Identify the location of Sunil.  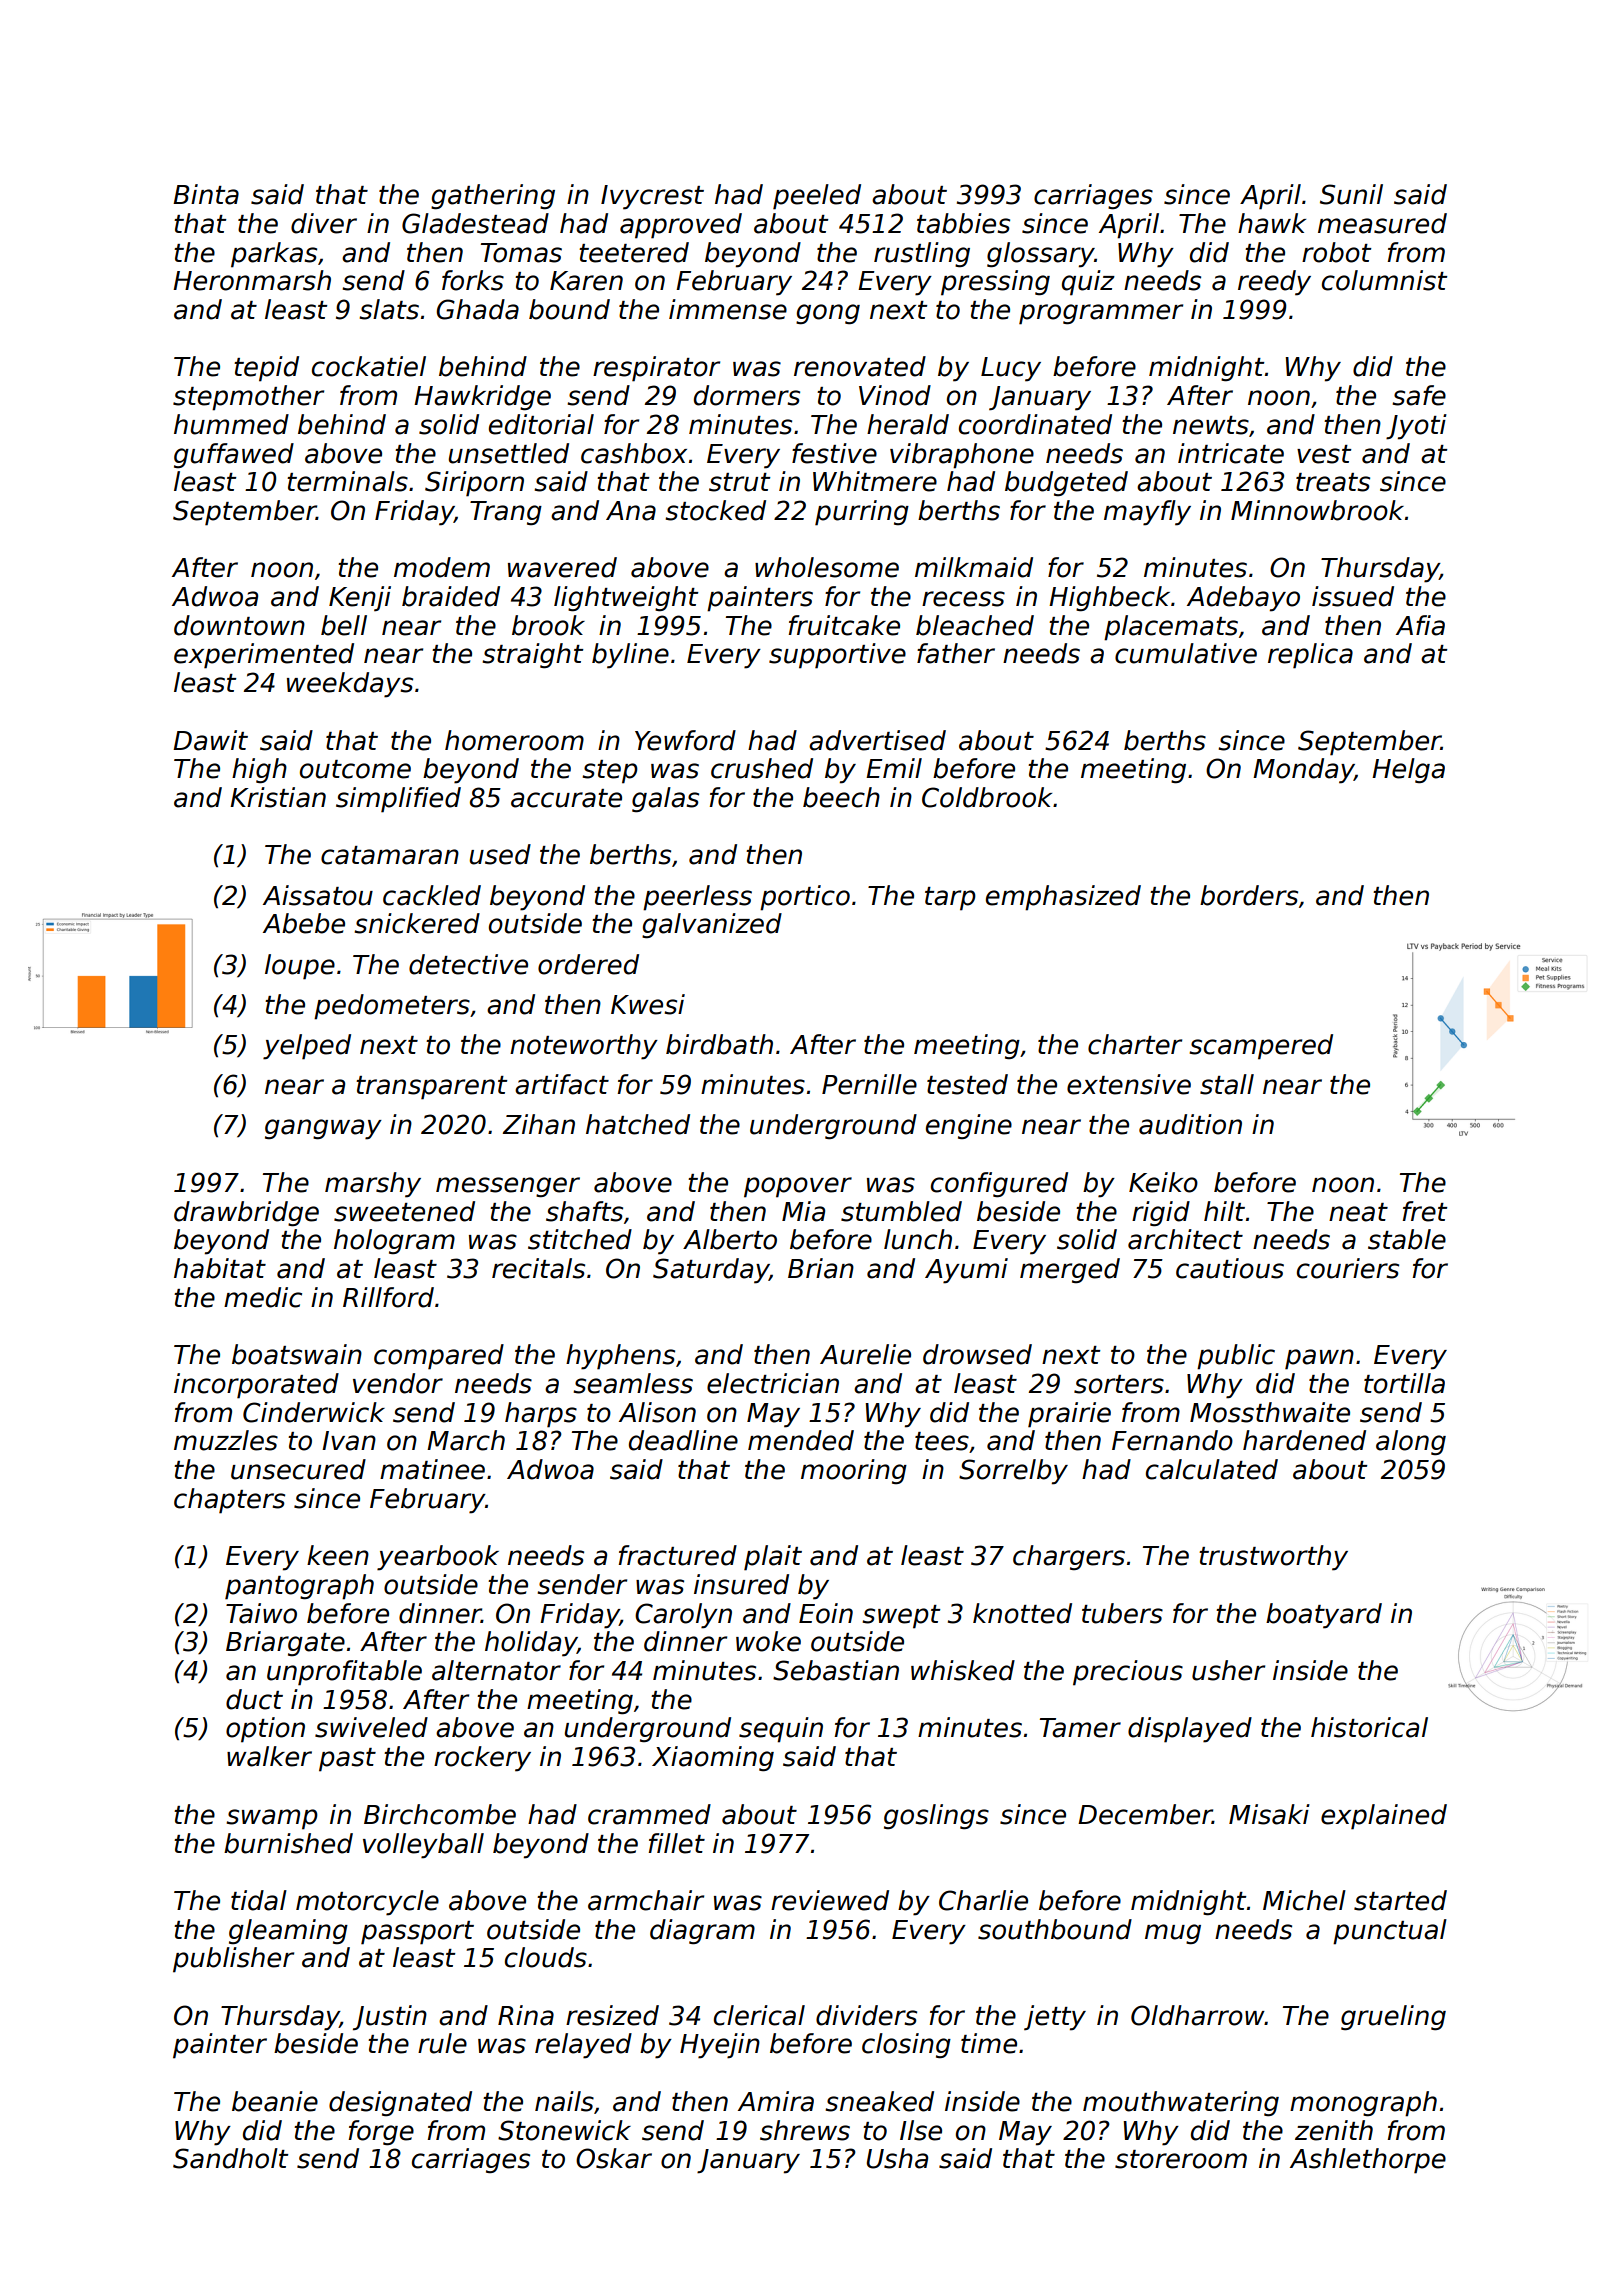
(1351, 194).
